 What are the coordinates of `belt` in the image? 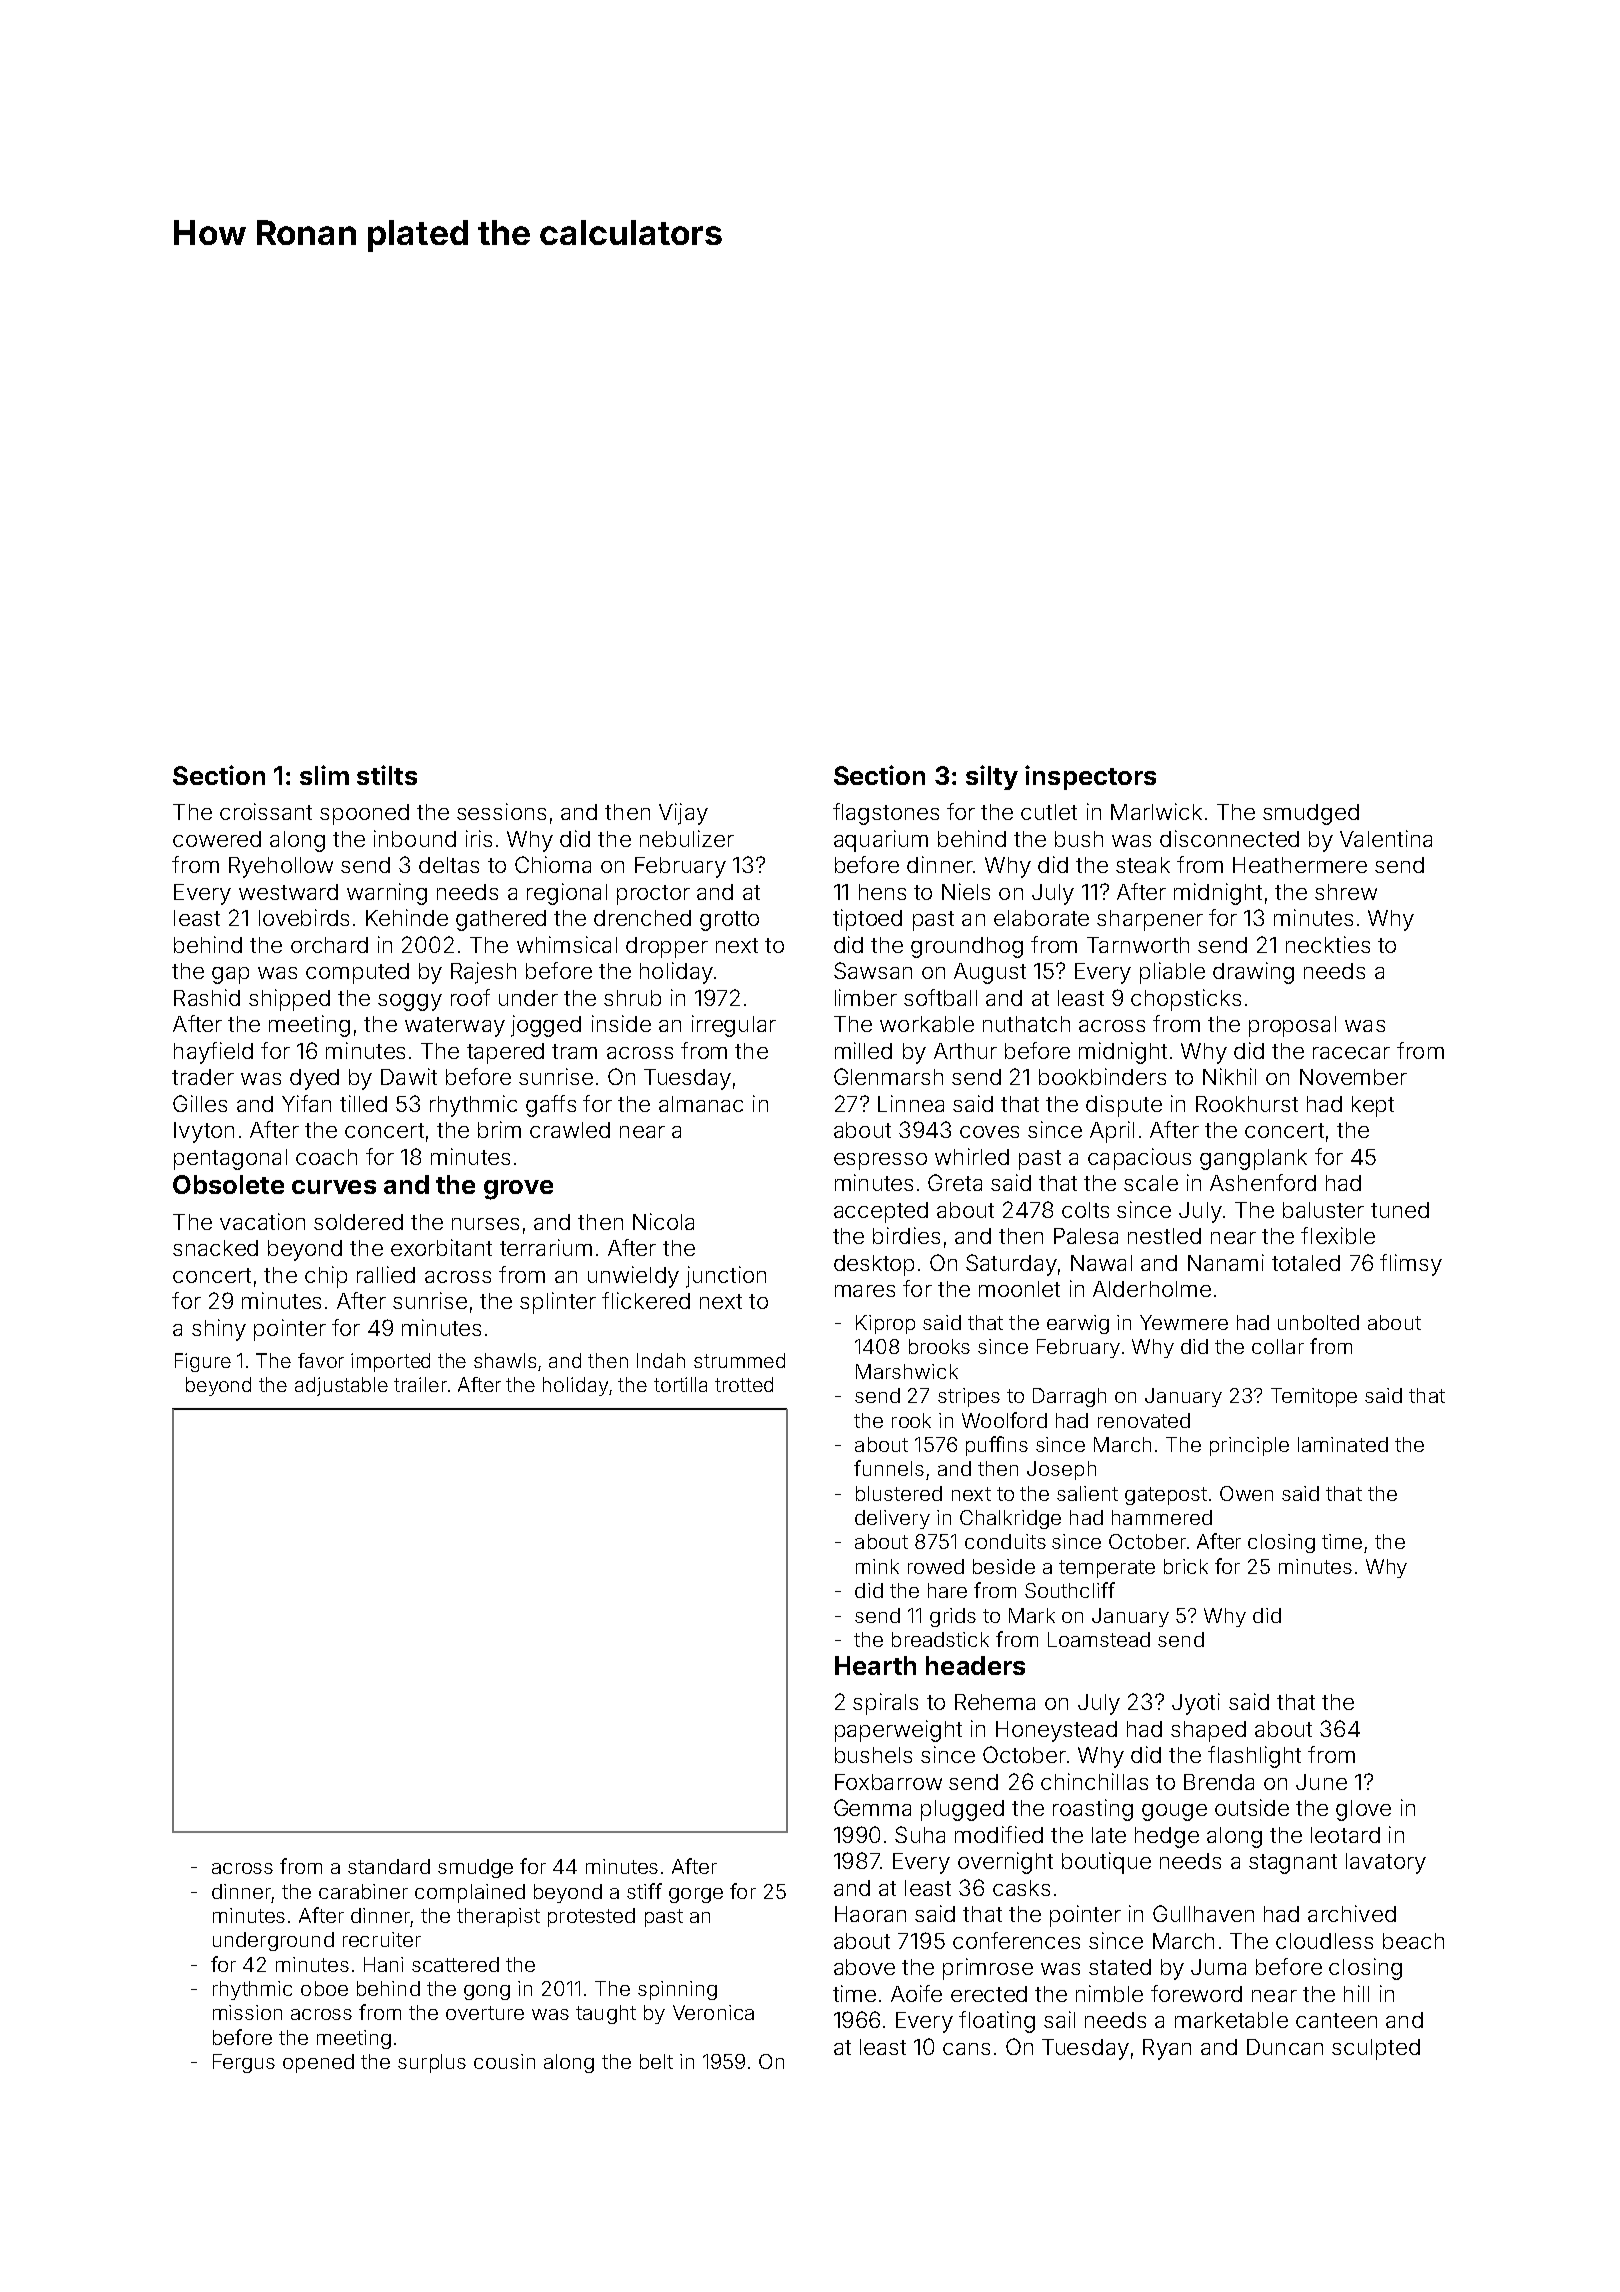 It's located at (656, 2061).
